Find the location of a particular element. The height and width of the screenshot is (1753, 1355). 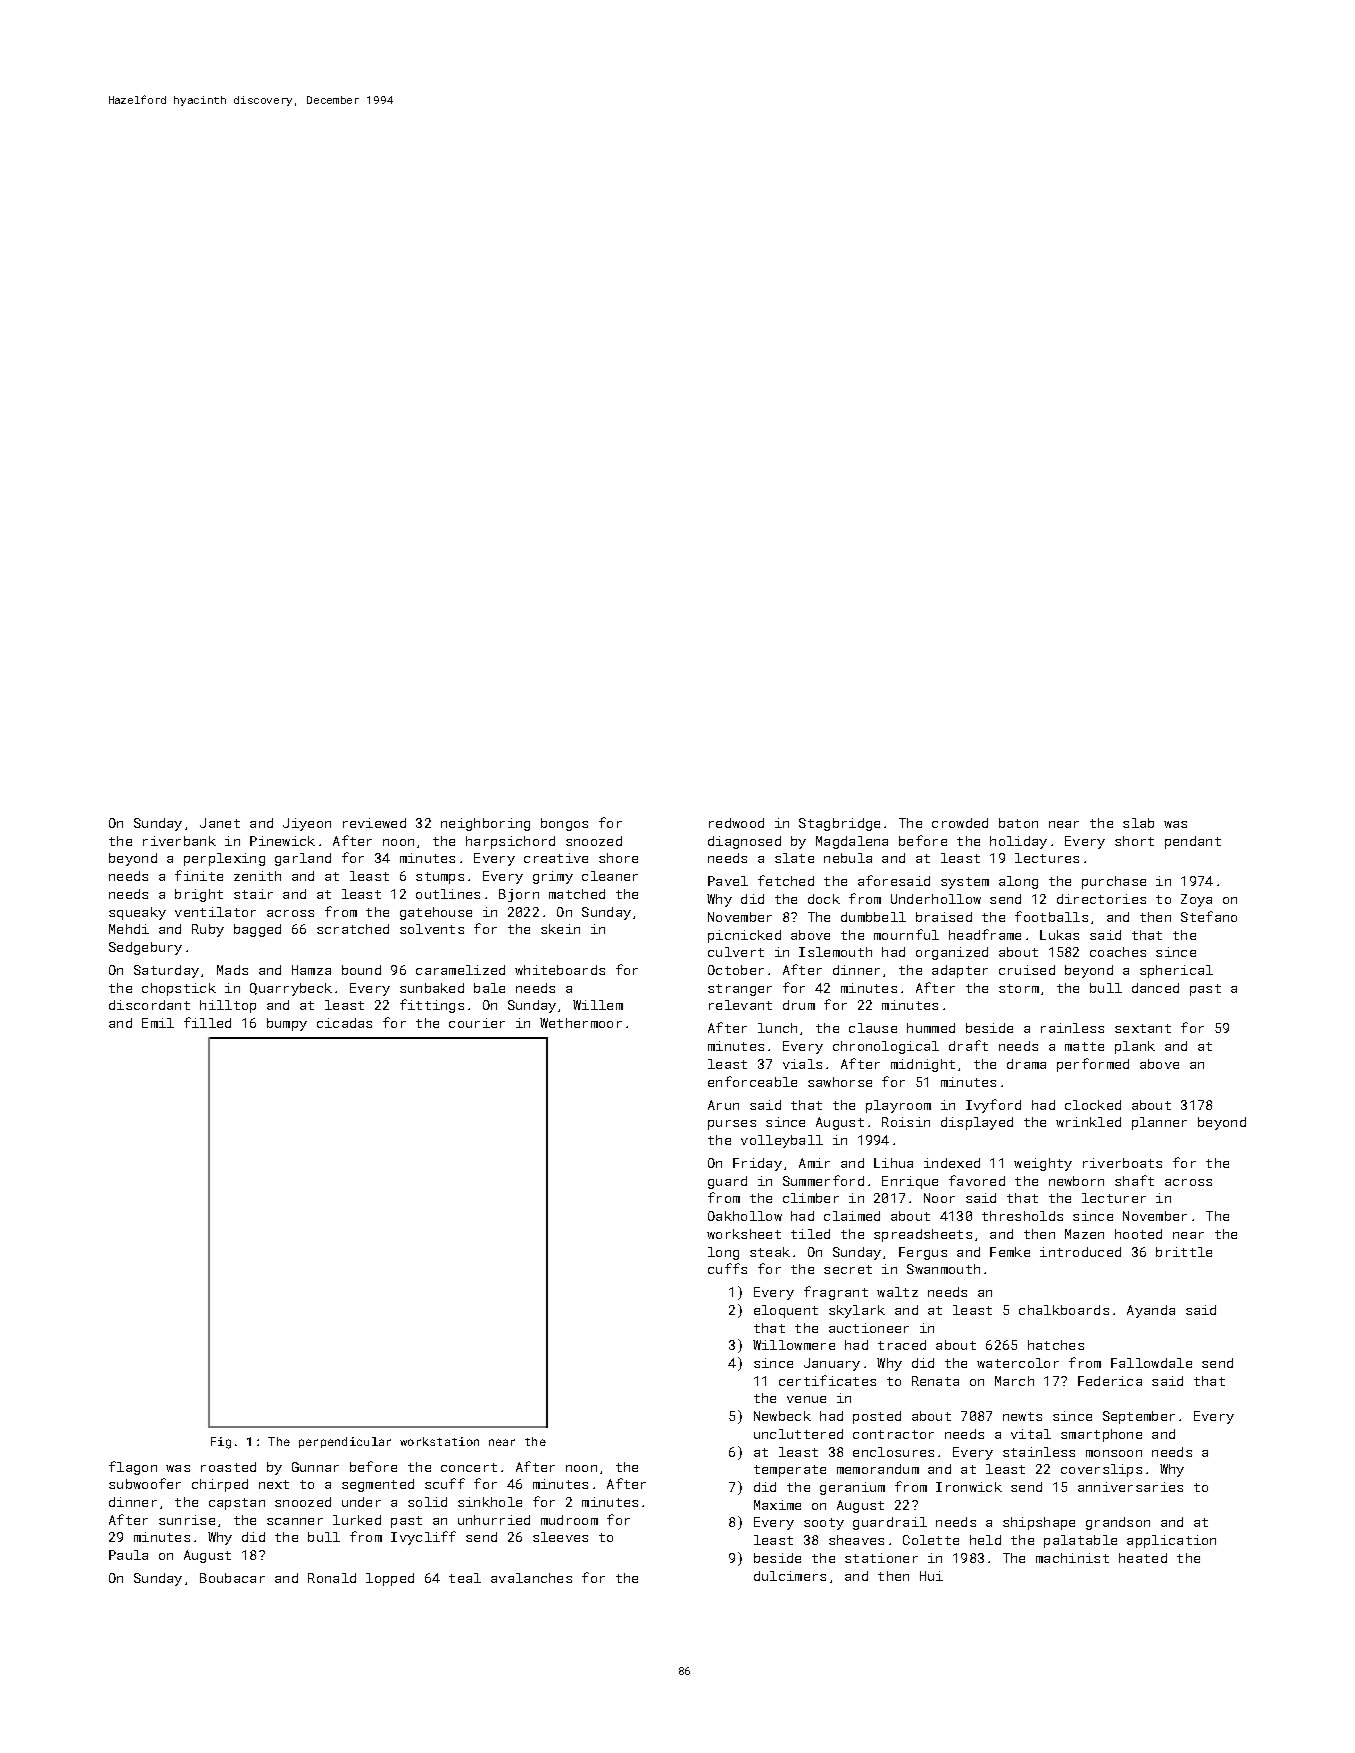

workstation is located at coordinates (439, 1441).
